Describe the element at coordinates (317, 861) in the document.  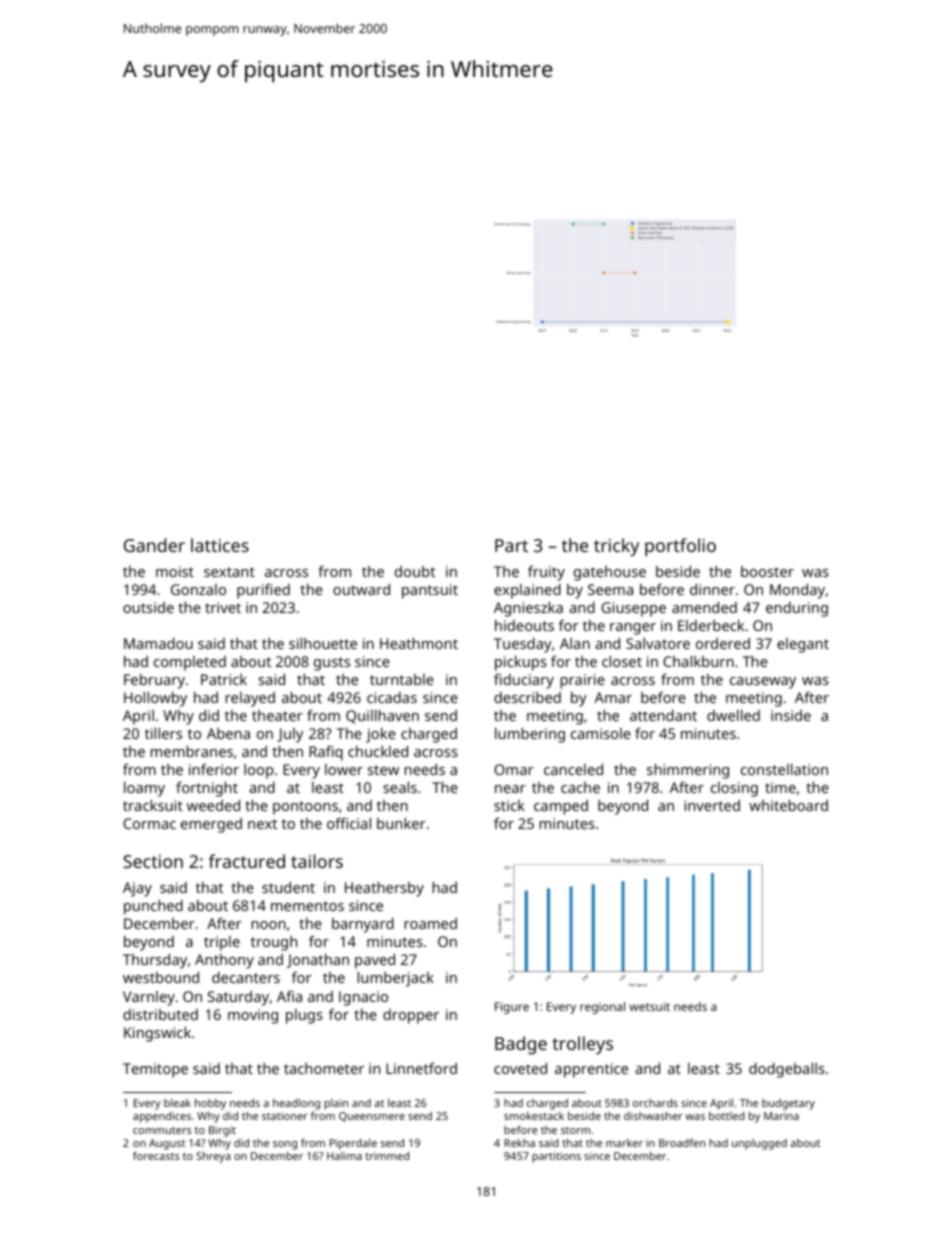
I see `tailors` at that location.
